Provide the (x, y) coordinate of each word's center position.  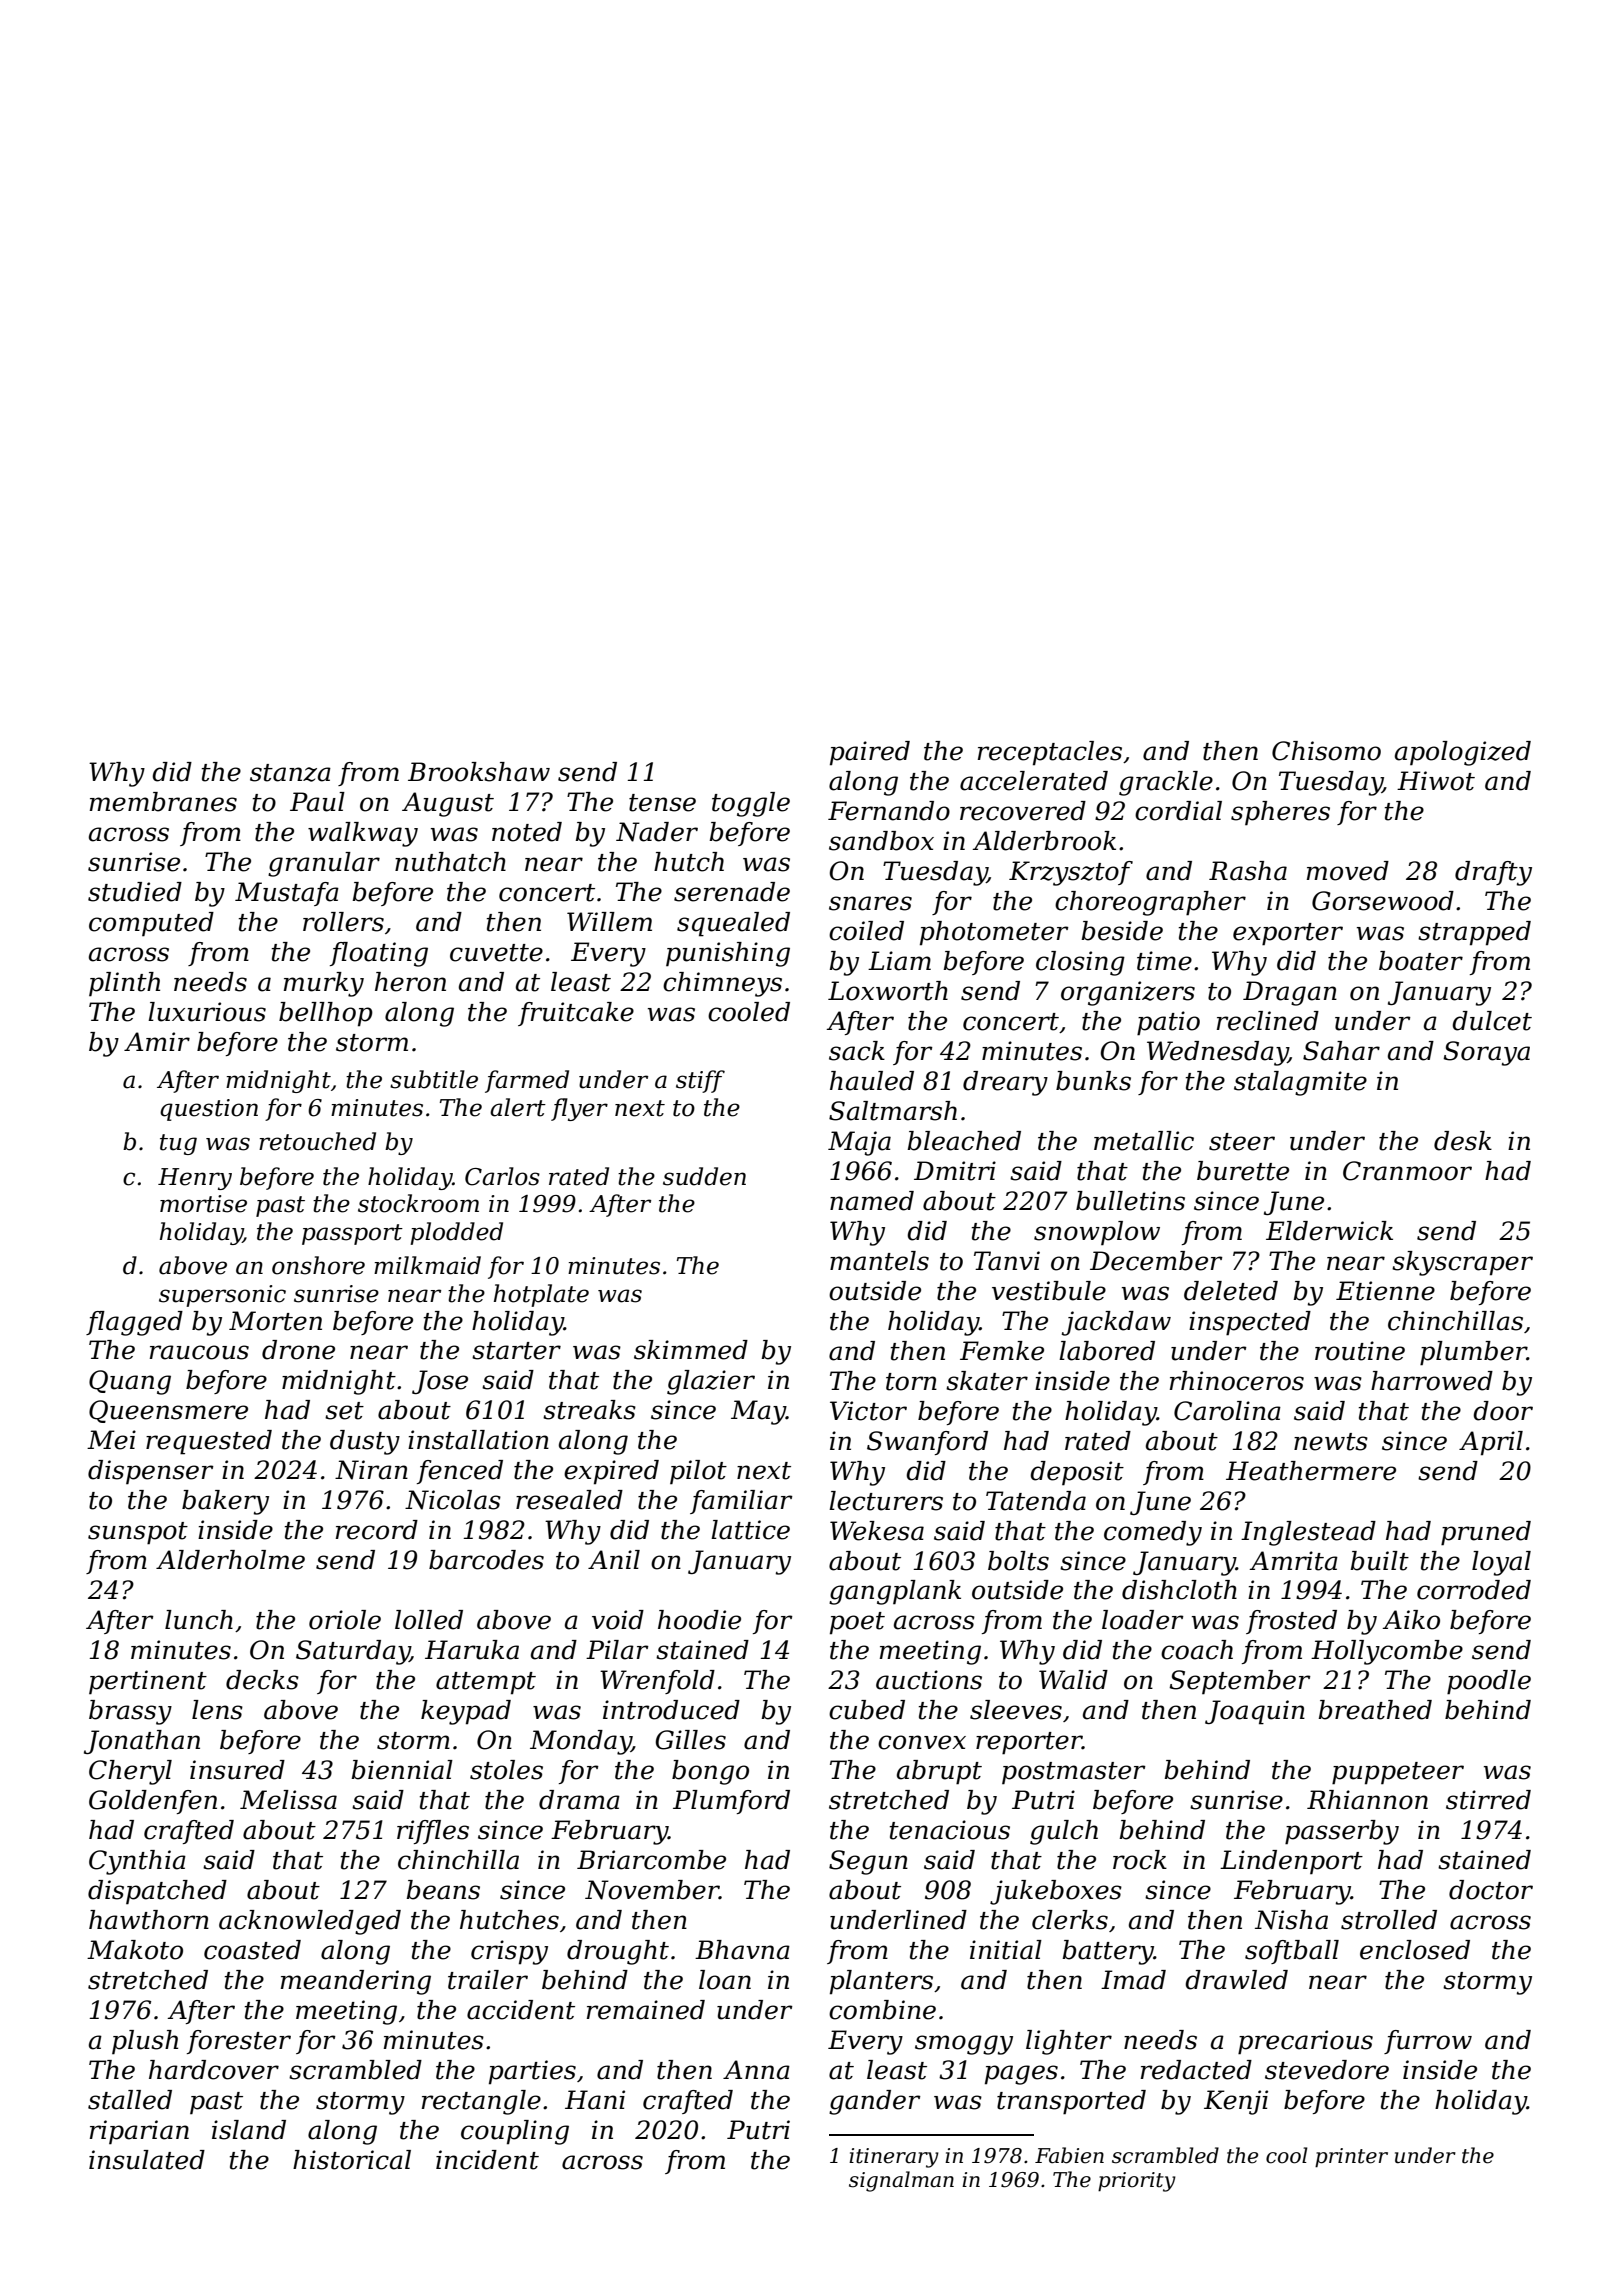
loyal (1501, 1563)
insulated (147, 2160)
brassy (130, 1712)
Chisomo (1326, 751)
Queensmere (168, 1411)
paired (870, 753)
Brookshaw (479, 772)
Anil (614, 1559)
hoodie (699, 1620)
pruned (1486, 1533)
